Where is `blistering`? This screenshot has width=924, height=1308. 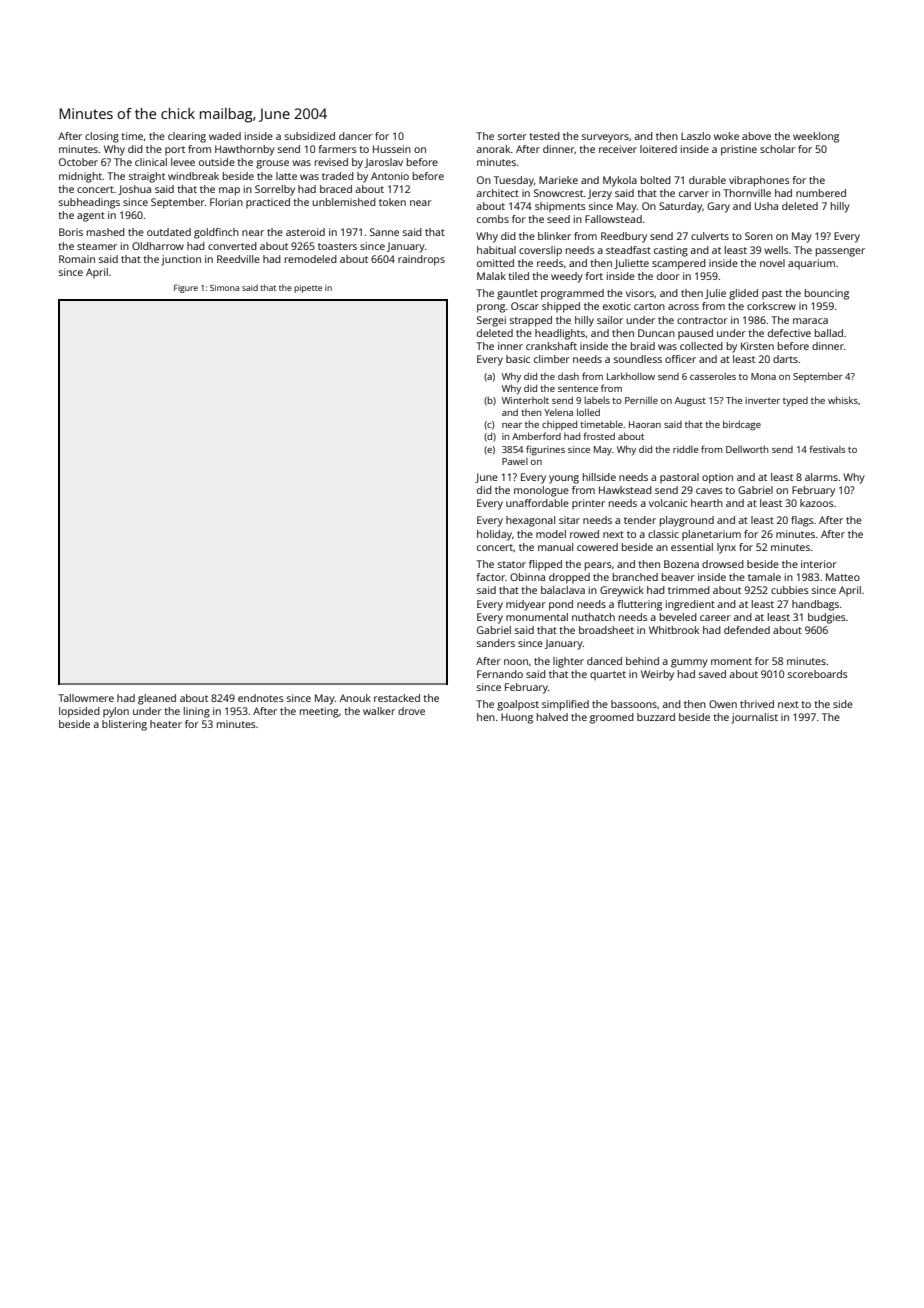 blistering is located at coordinates (124, 725).
